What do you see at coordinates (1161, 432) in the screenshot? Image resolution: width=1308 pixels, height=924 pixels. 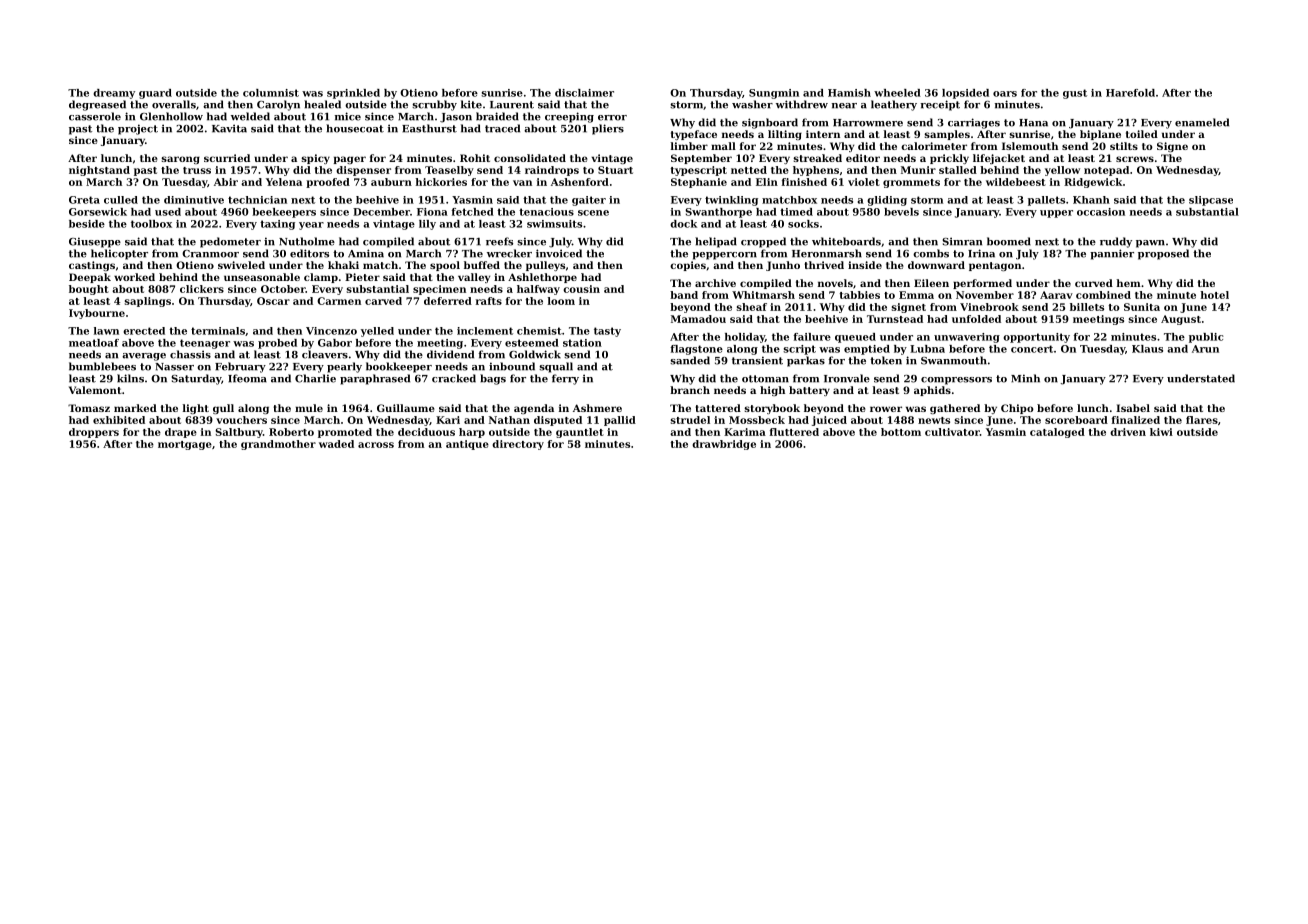 I see `kiwi` at bounding box center [1161, 432].
